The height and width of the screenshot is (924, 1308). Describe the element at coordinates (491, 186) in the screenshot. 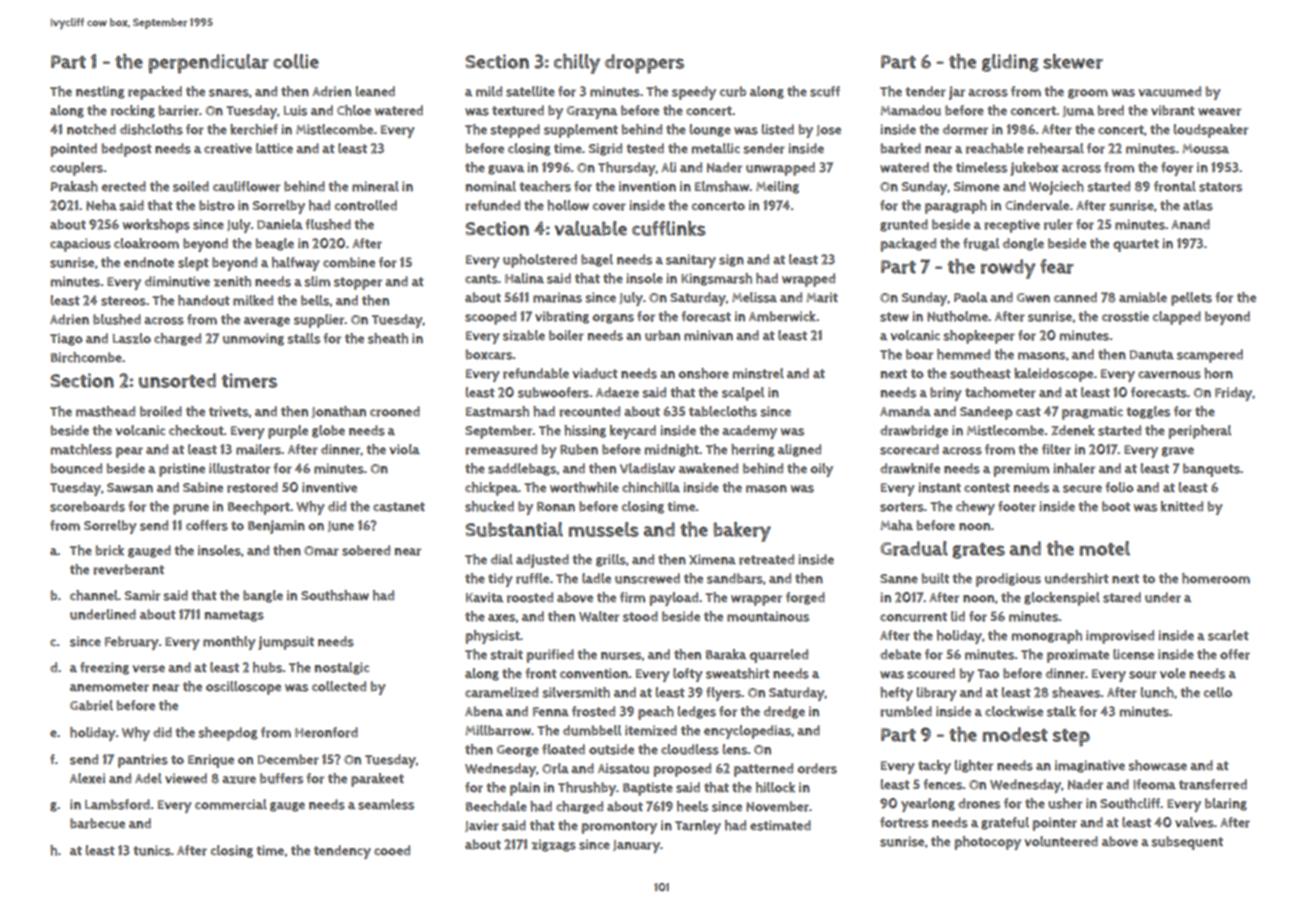

I see `nominal` at that location.
